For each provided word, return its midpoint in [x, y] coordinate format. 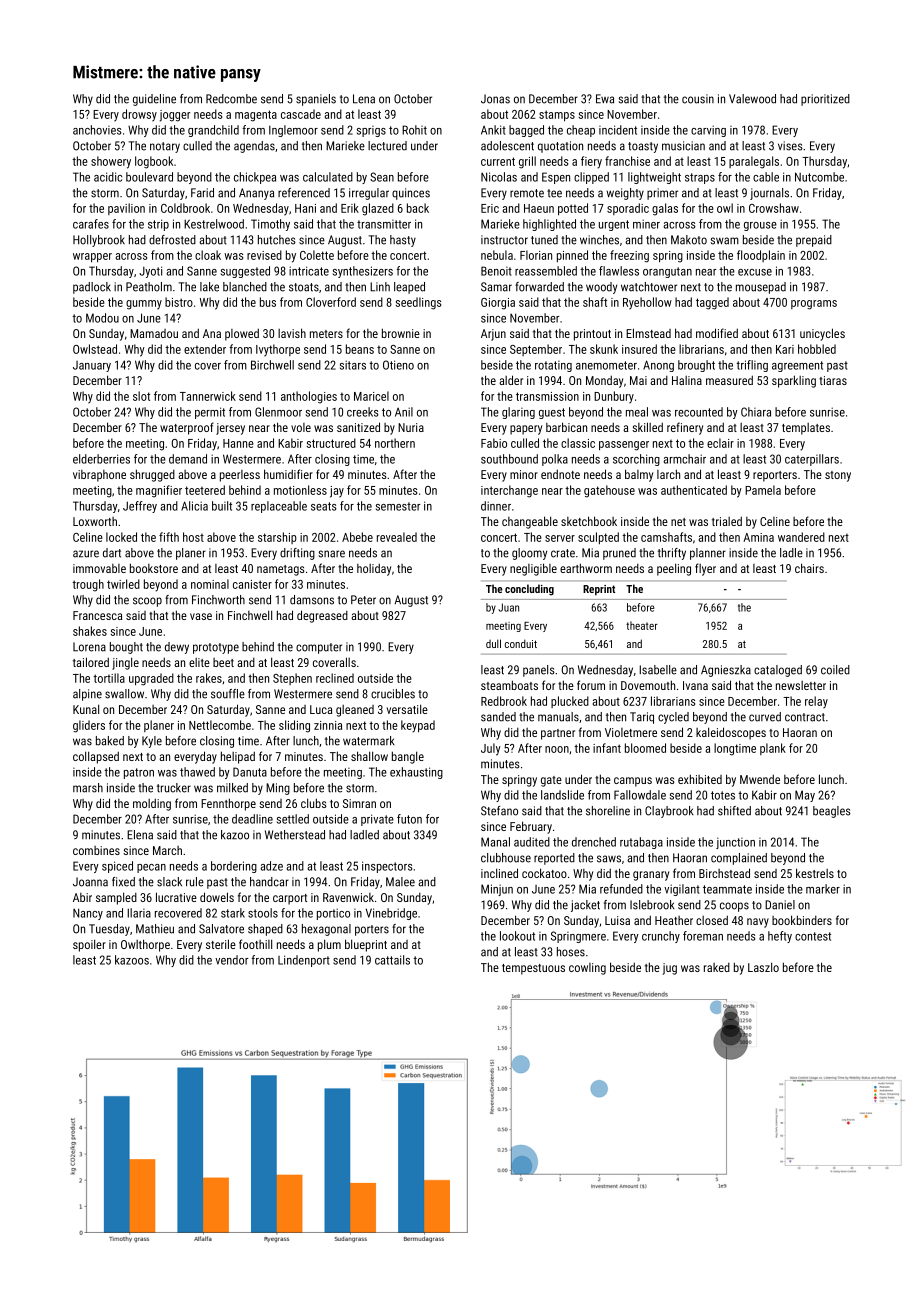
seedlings [418, 303]
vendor [231, 960]
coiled [835, 670]
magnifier [159, 491]
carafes [91, 224]
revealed [397, 537]
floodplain [761, 256]
